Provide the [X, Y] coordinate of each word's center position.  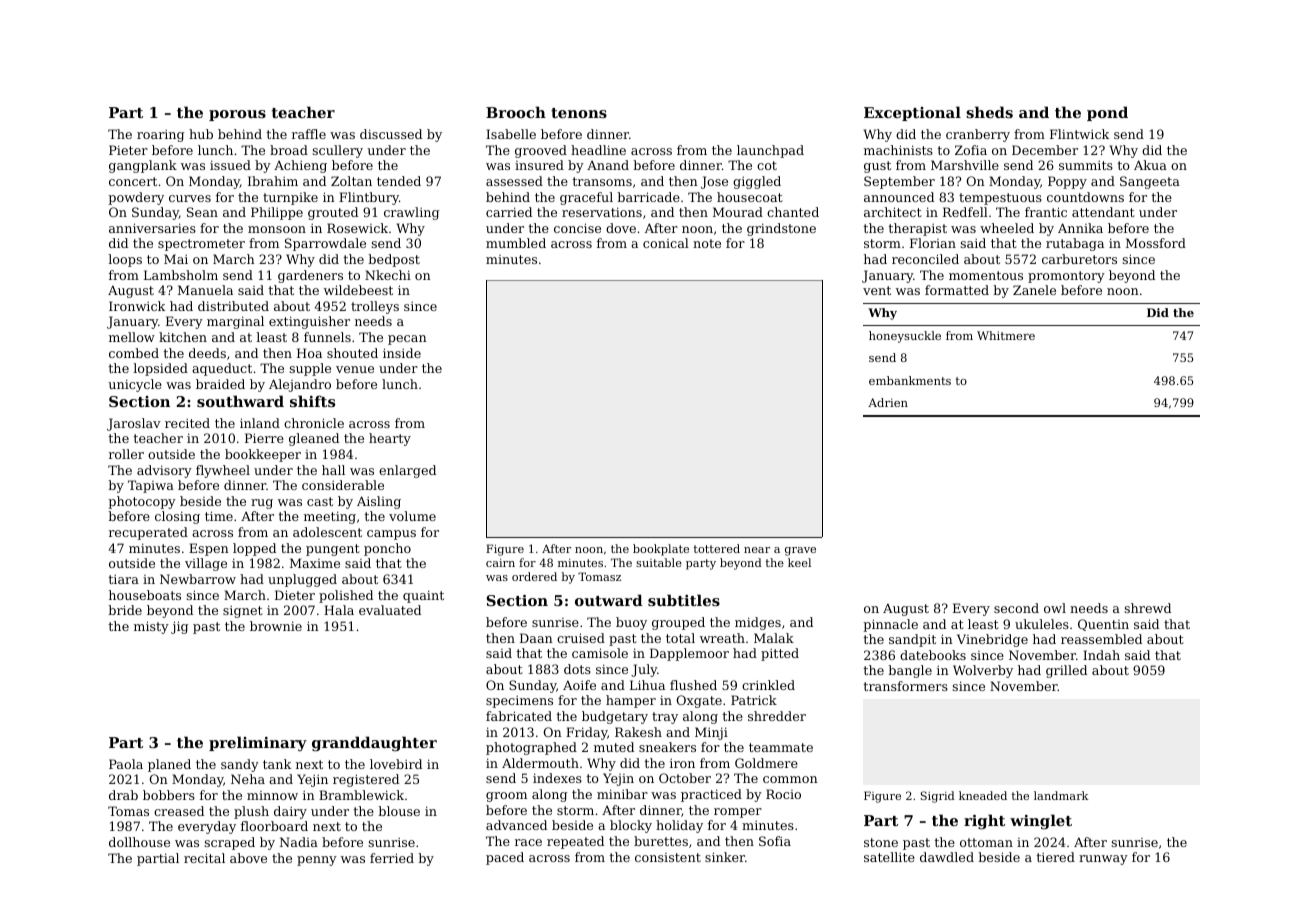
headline [598, 150]
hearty [390, 439]
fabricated [519, 716]
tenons [579, 113]
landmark [1061, 795]
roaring [160, 136]
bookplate [661, 550]
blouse [399, 811]
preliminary [258, 743]
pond [1107, 113]
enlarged [407, 471]
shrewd [1147, 608]
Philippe [277, 213]
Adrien [888, 402]
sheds [989, 112]
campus [391, 535]
